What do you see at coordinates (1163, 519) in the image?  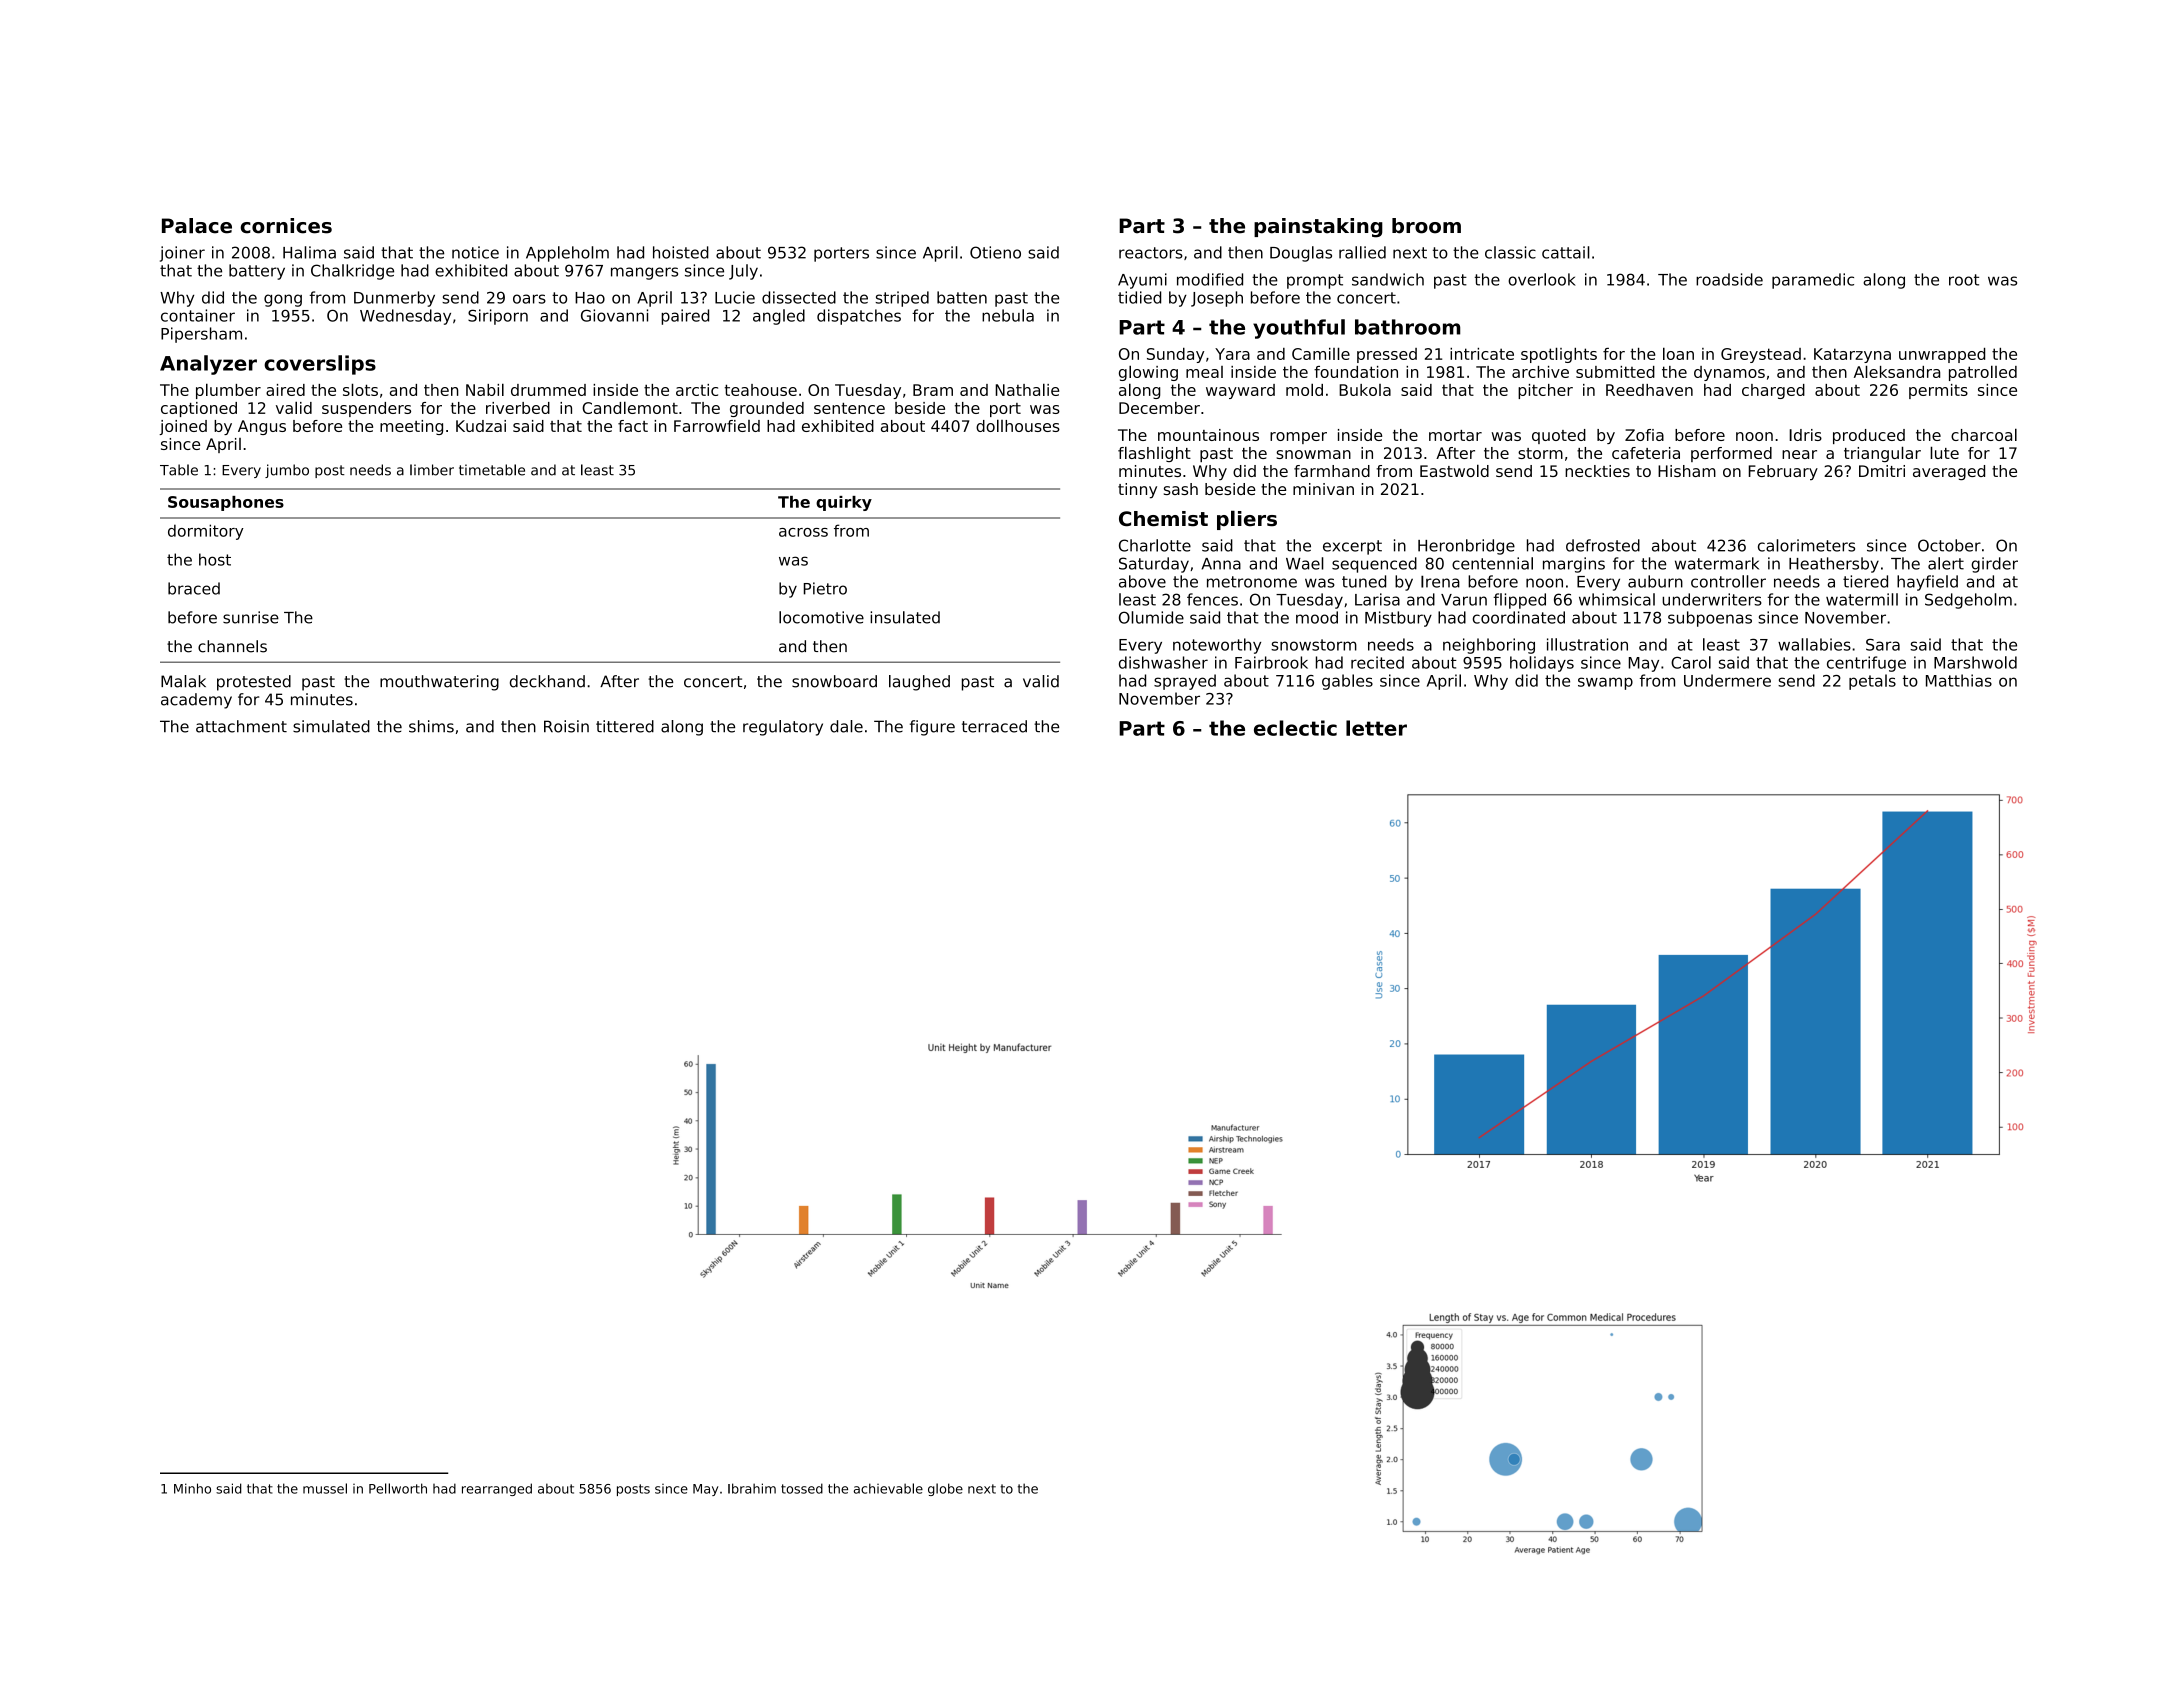 I see `Chemist` at bounding box center [1163, 519].
